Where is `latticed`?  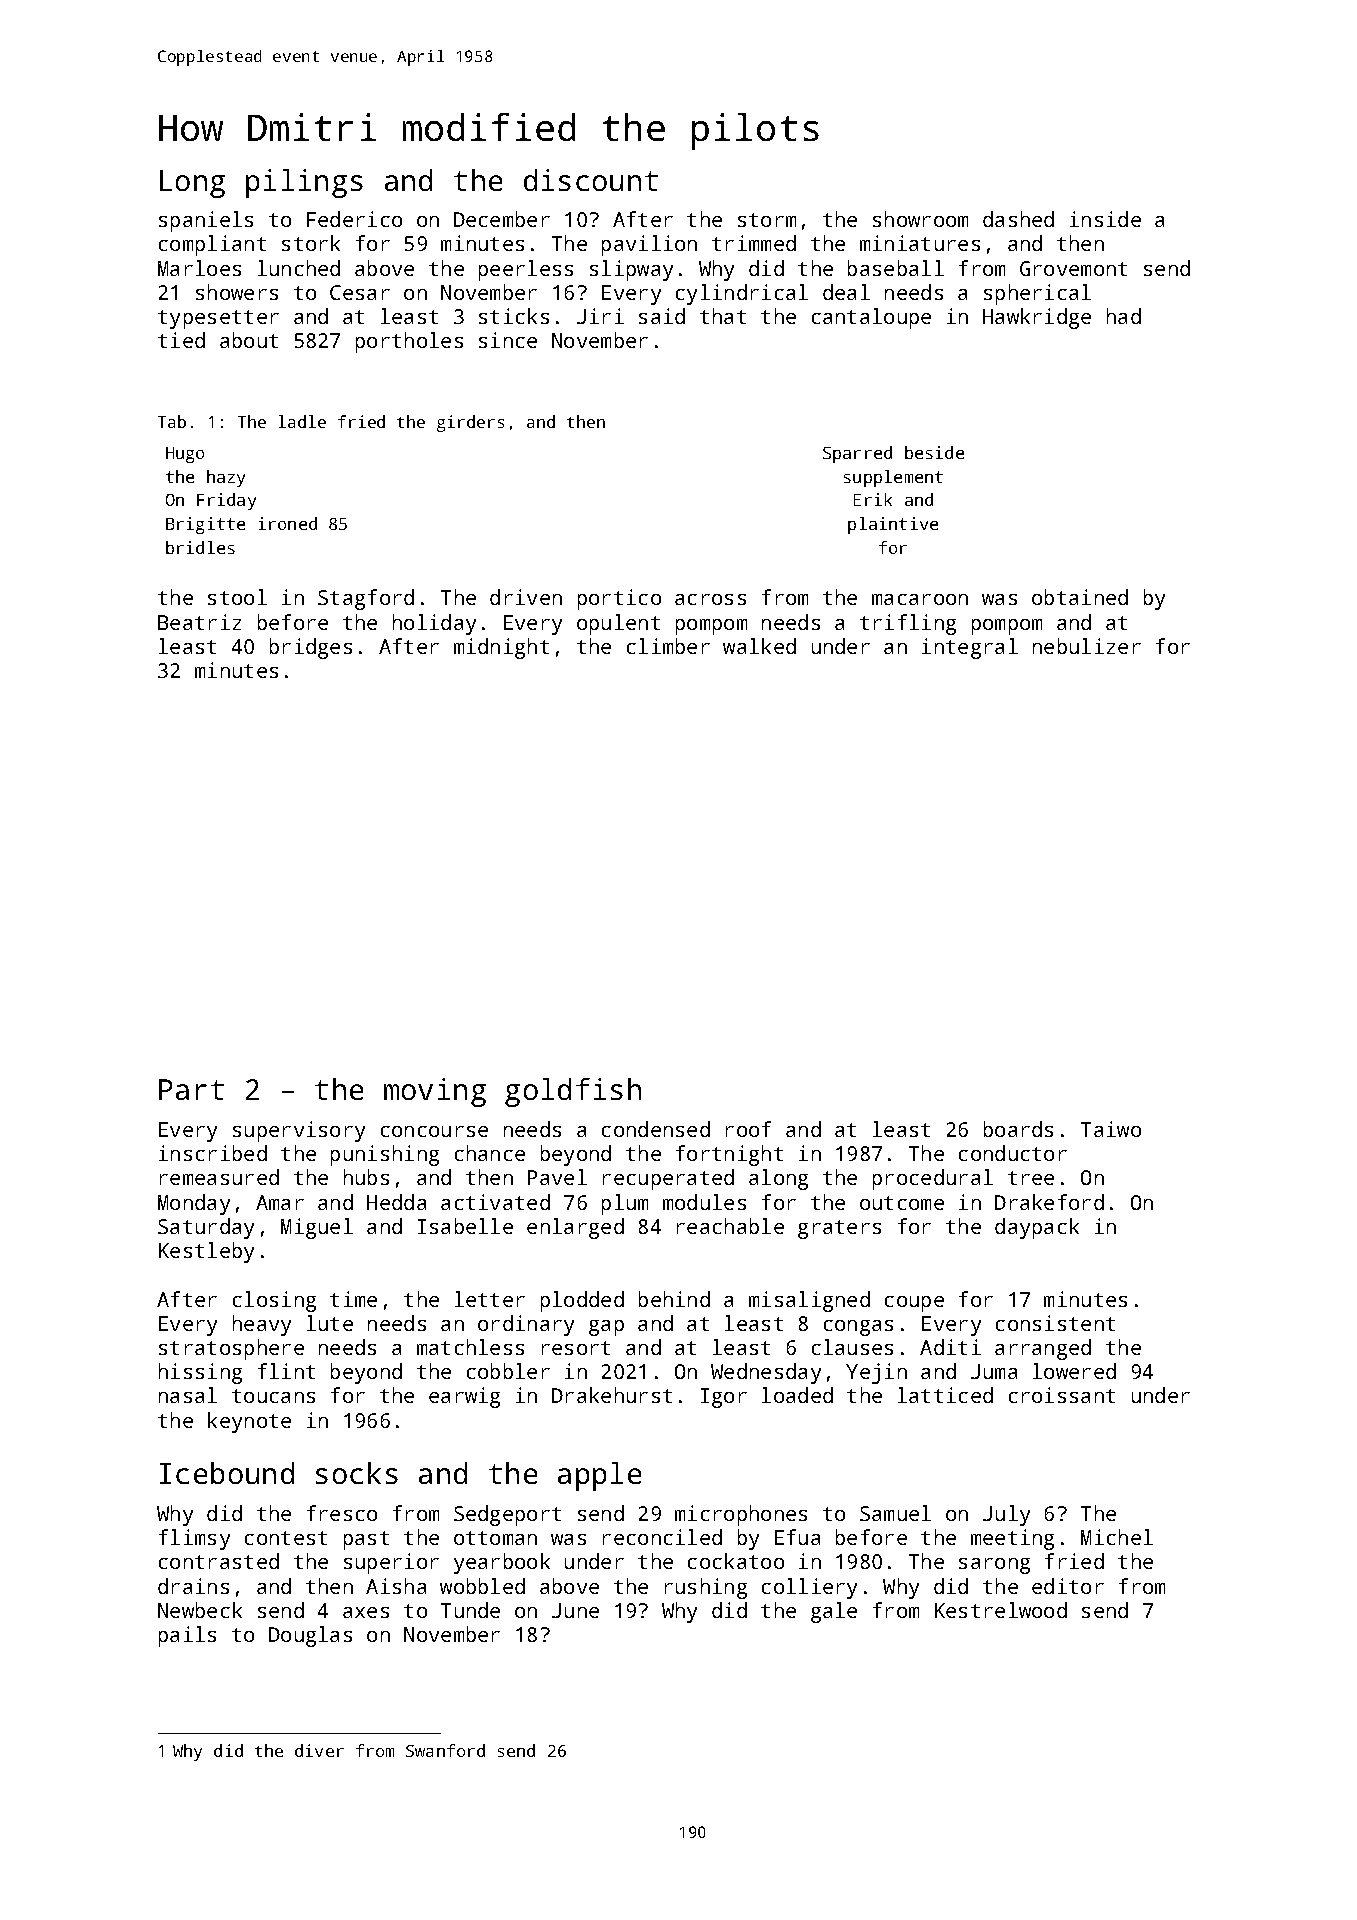 latticed is located at coordinates (945, 1395).
